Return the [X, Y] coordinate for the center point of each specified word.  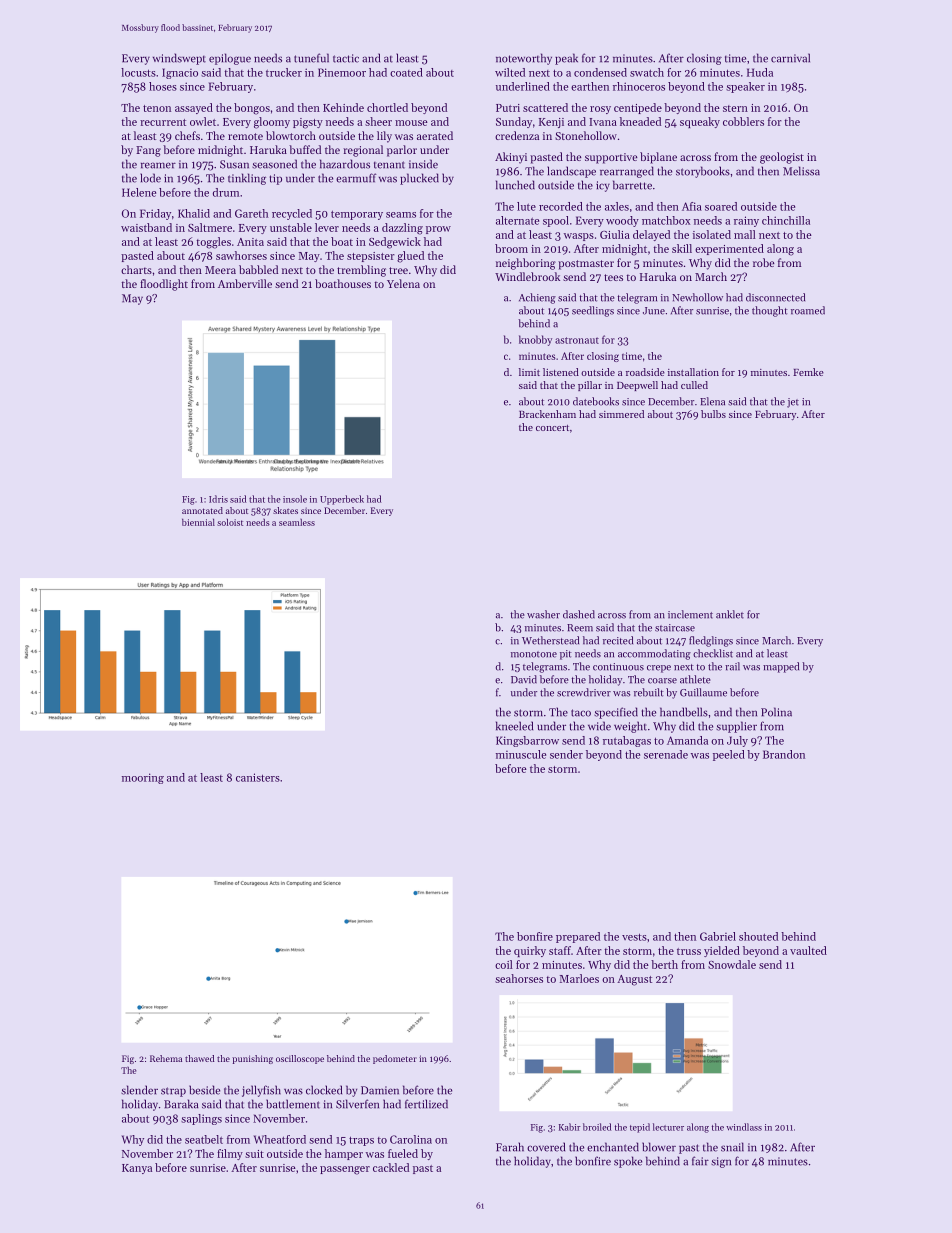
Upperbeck [342, 500]
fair [700, 1161]
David [524, 679]
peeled [729, 755]
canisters [258, 777]
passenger [345, 1170]
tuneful [311, 58]
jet [793, 403]
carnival [790, 58]
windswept [179, 59]
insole [295, 499]
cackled [391, 1167]
